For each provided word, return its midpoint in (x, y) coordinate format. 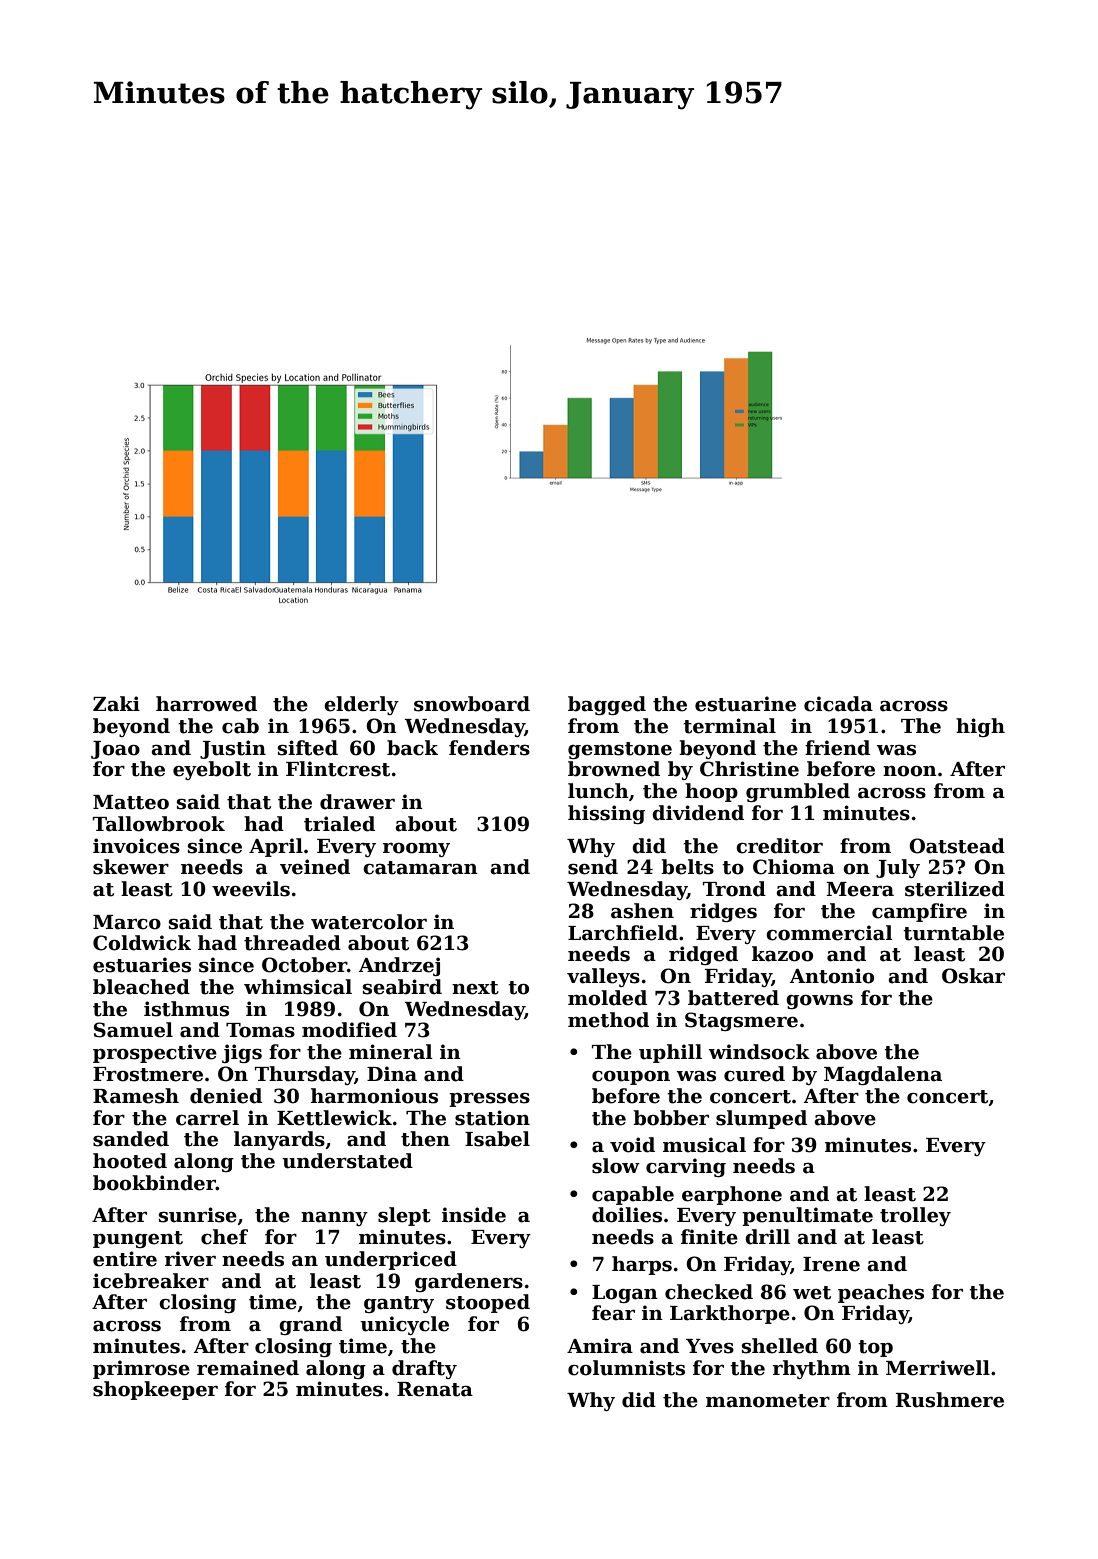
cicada (838, 704)
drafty (424, 1369)
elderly (361, 705)
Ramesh (136, 1096)
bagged (607, 705)
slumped (761, 1119)
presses (489, 1100)
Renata (435, 1389)
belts (687, 867)
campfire (919, 912)
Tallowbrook (159, 824)
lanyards (279, 1140)
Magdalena (883, 1075)
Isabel (497, 1139)
